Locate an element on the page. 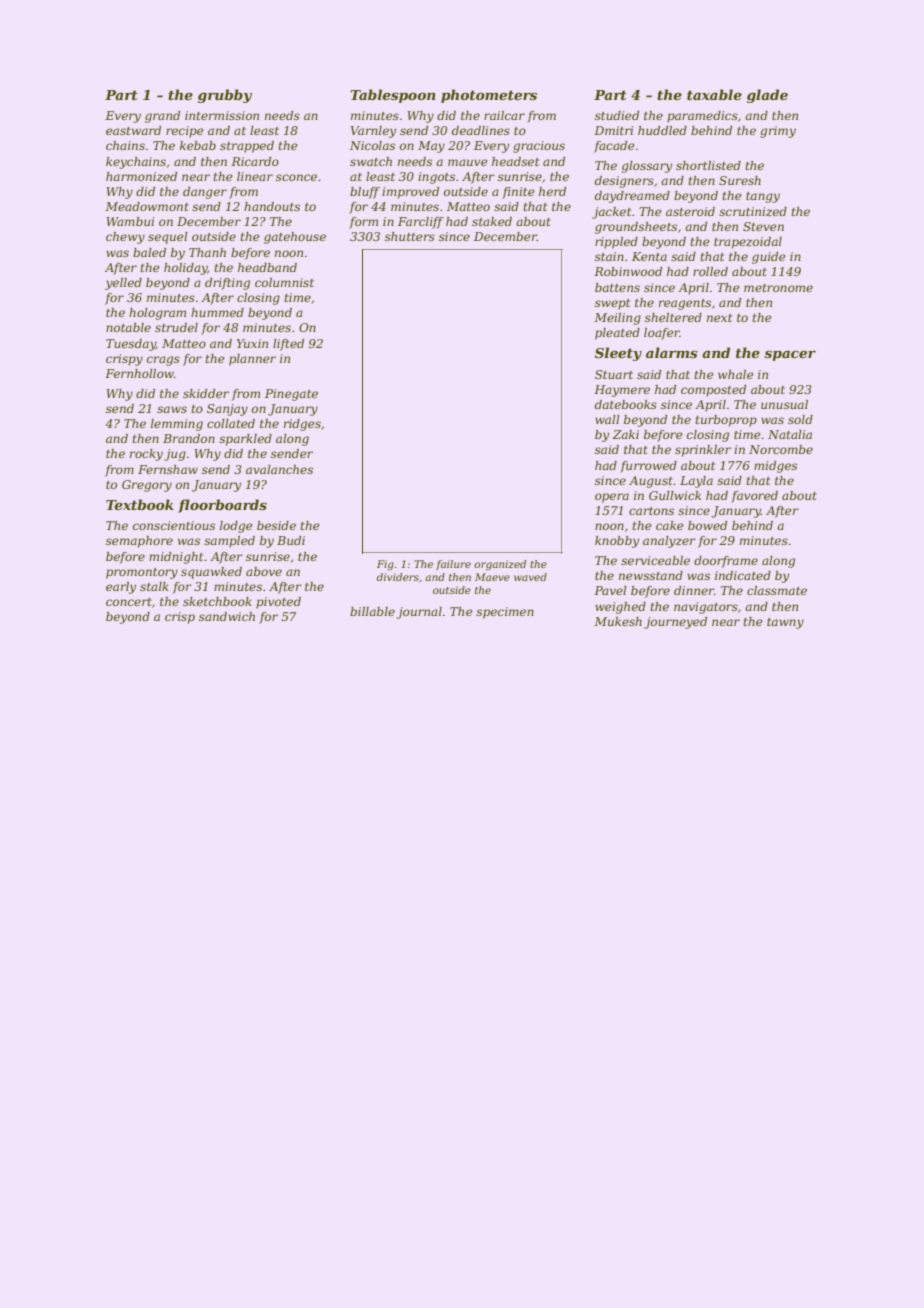 This document has width=924, height=1308. dinner is located at coordinates (694, 590).
